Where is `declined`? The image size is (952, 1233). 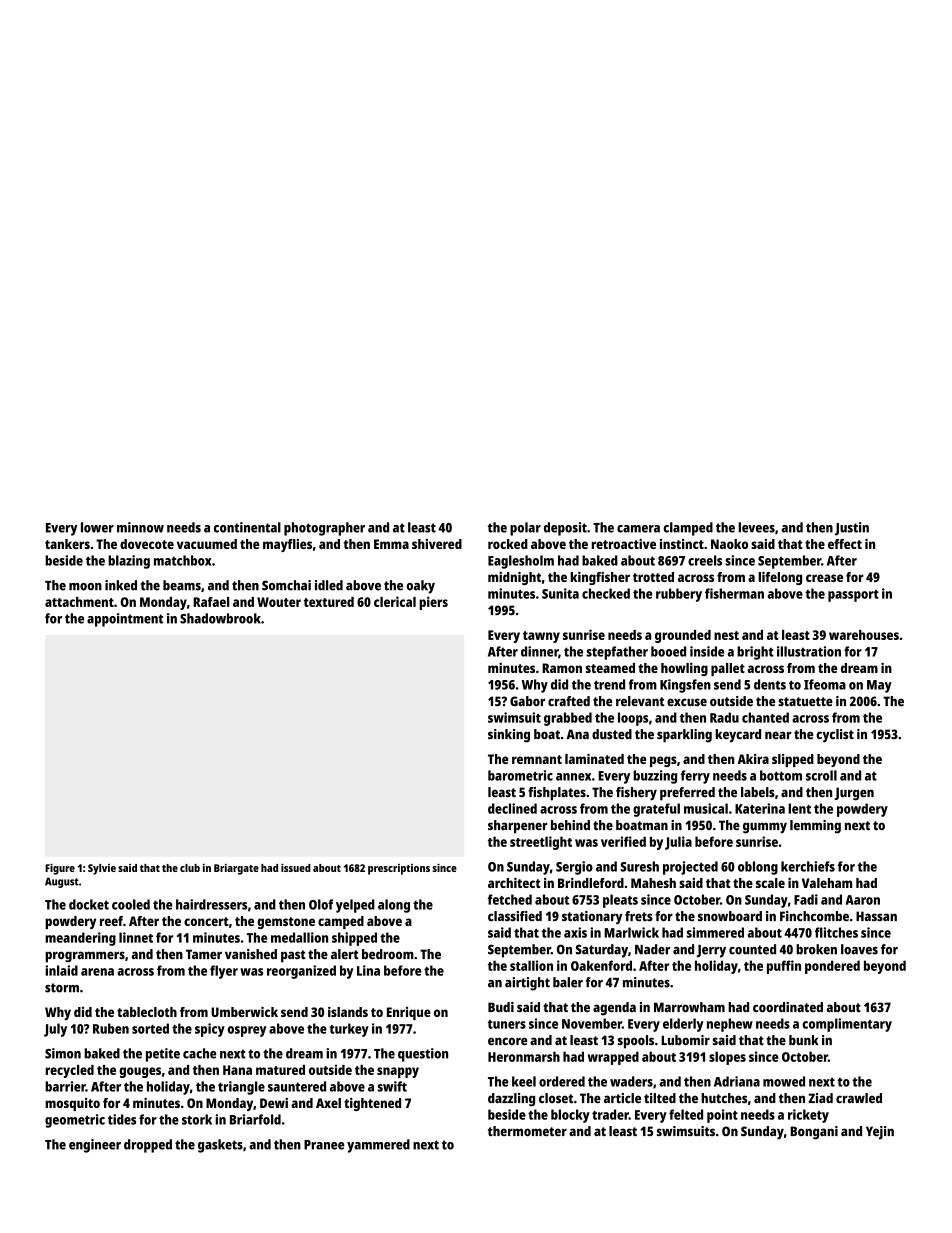
declined is located at coordinates (512, 808).
